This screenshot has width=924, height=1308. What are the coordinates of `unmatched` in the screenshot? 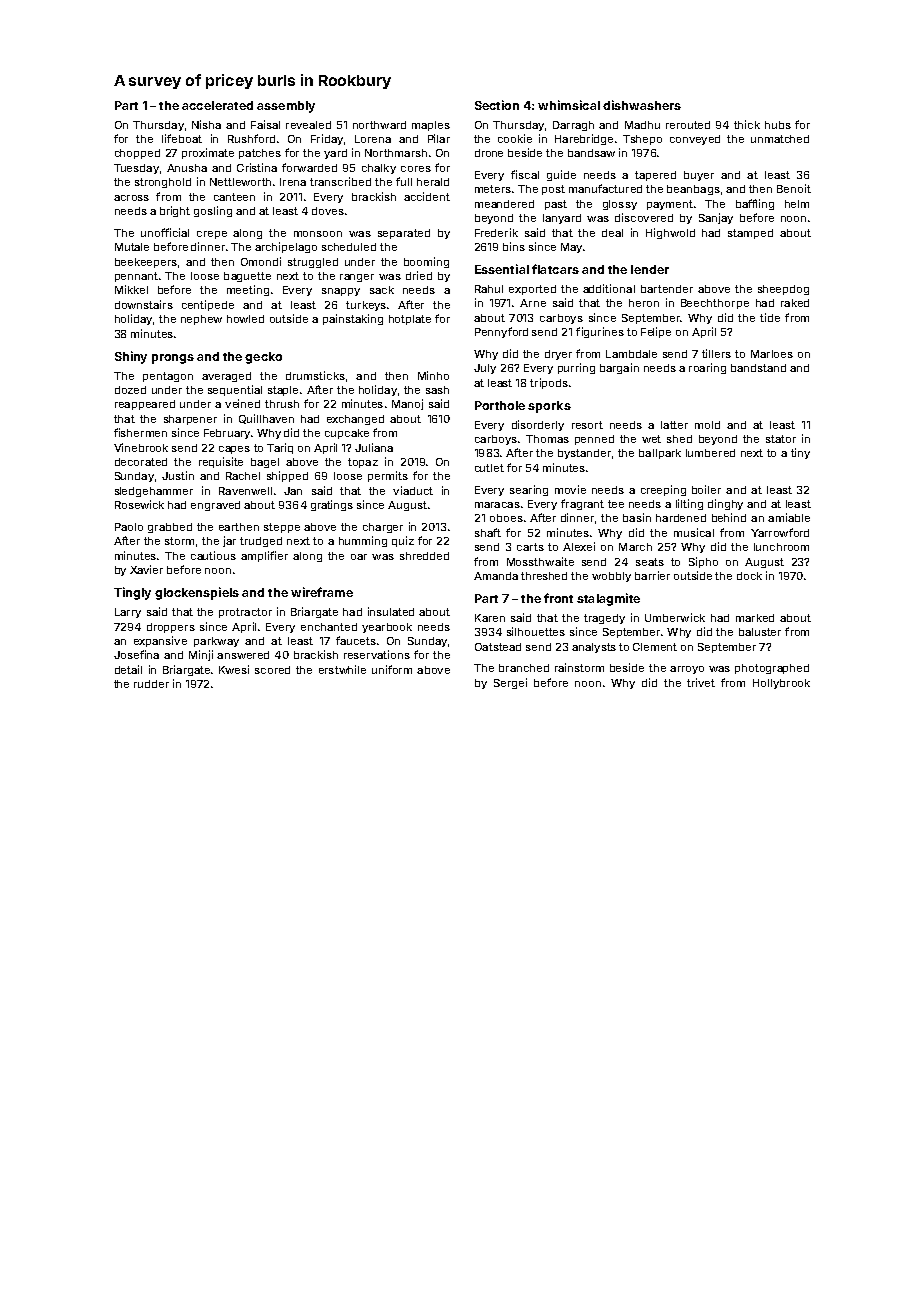 It's located at (780, 139).
